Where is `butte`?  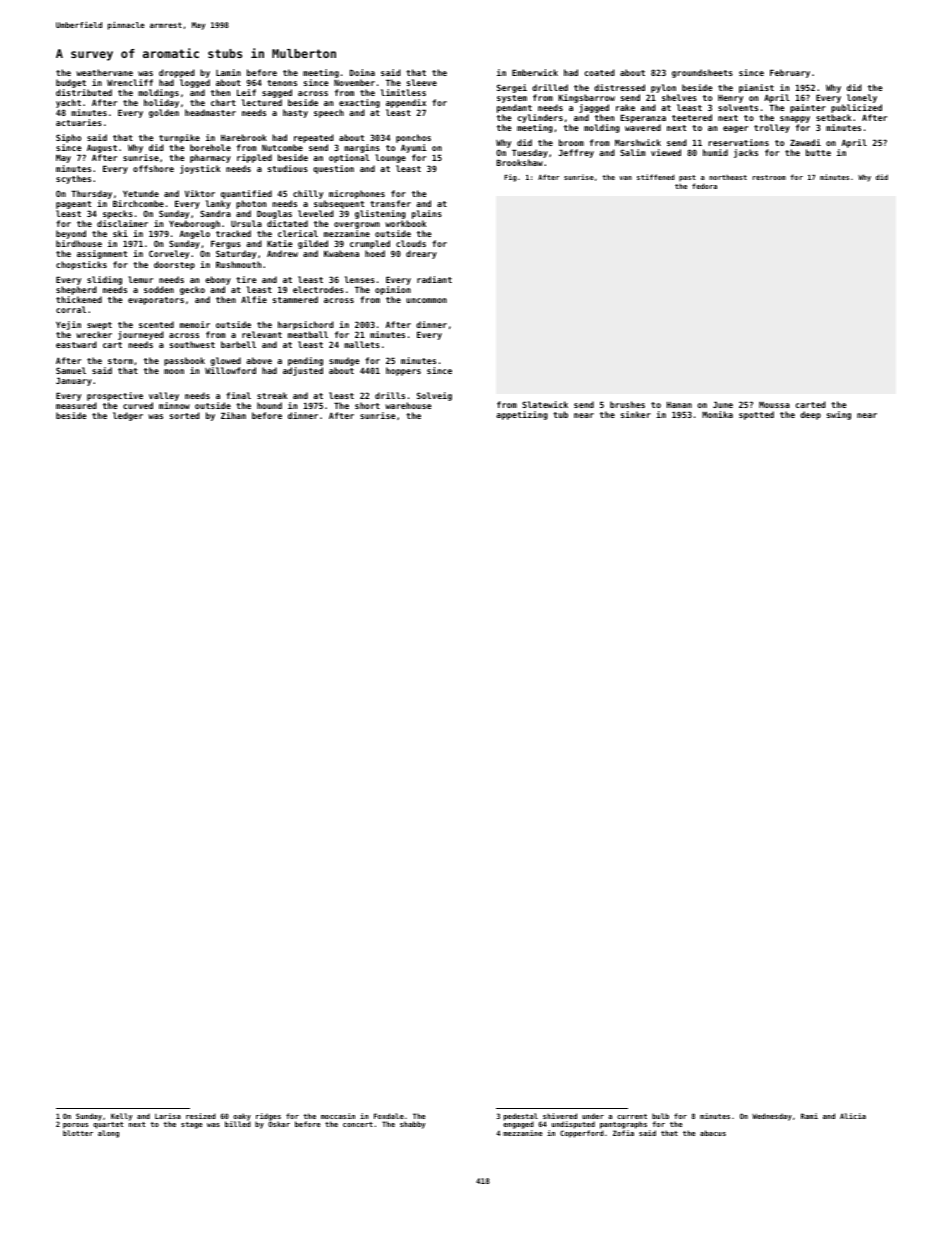 butte is located at coordinates (818, 152).
